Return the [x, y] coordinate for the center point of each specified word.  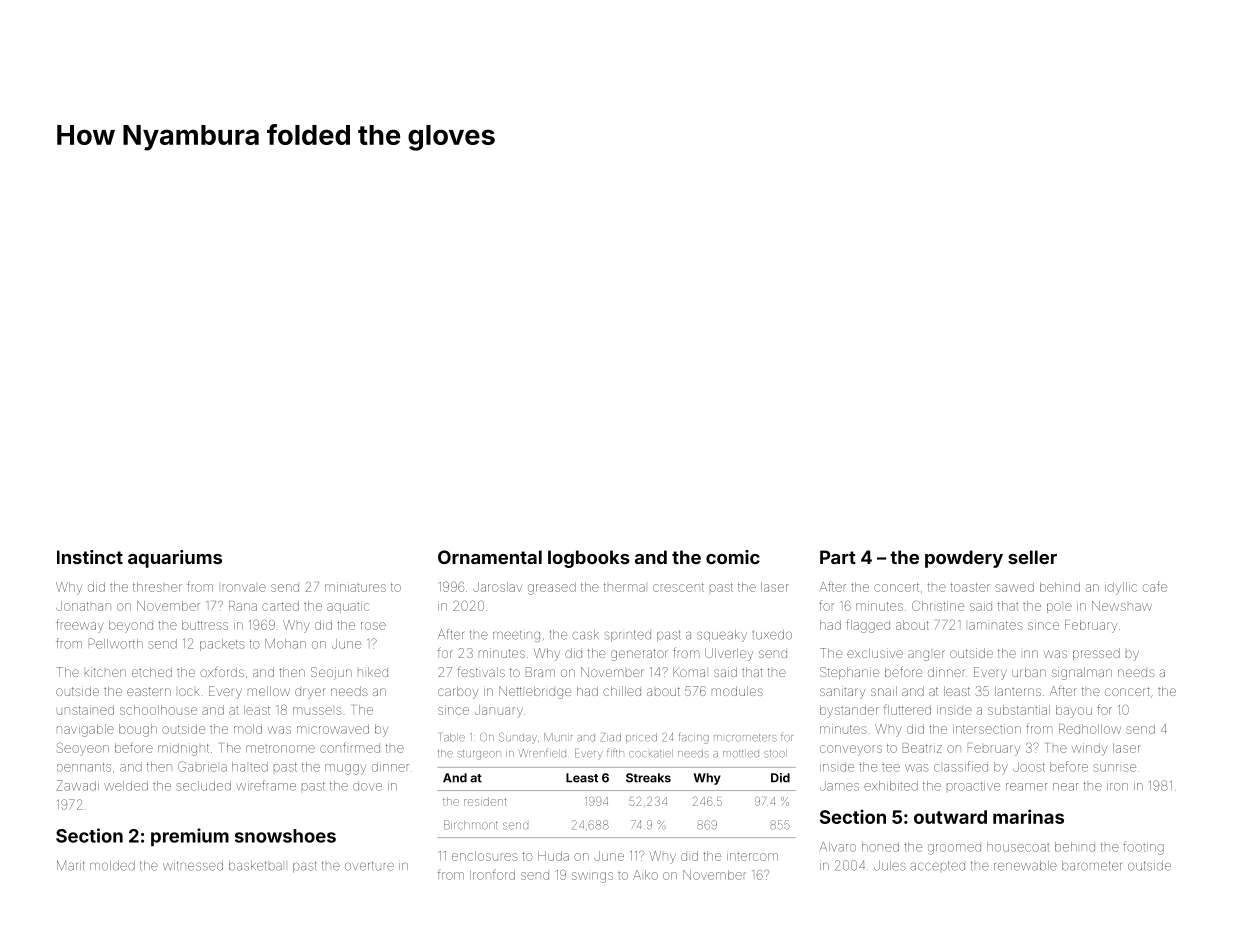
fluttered [907, 709]
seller [1032, 557]
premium [190, 837]
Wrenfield [542, 753]
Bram [540, 672]
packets [222, 645]
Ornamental [490, 557]
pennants [84, 767]
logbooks [589, 559]
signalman [1082, 673]
